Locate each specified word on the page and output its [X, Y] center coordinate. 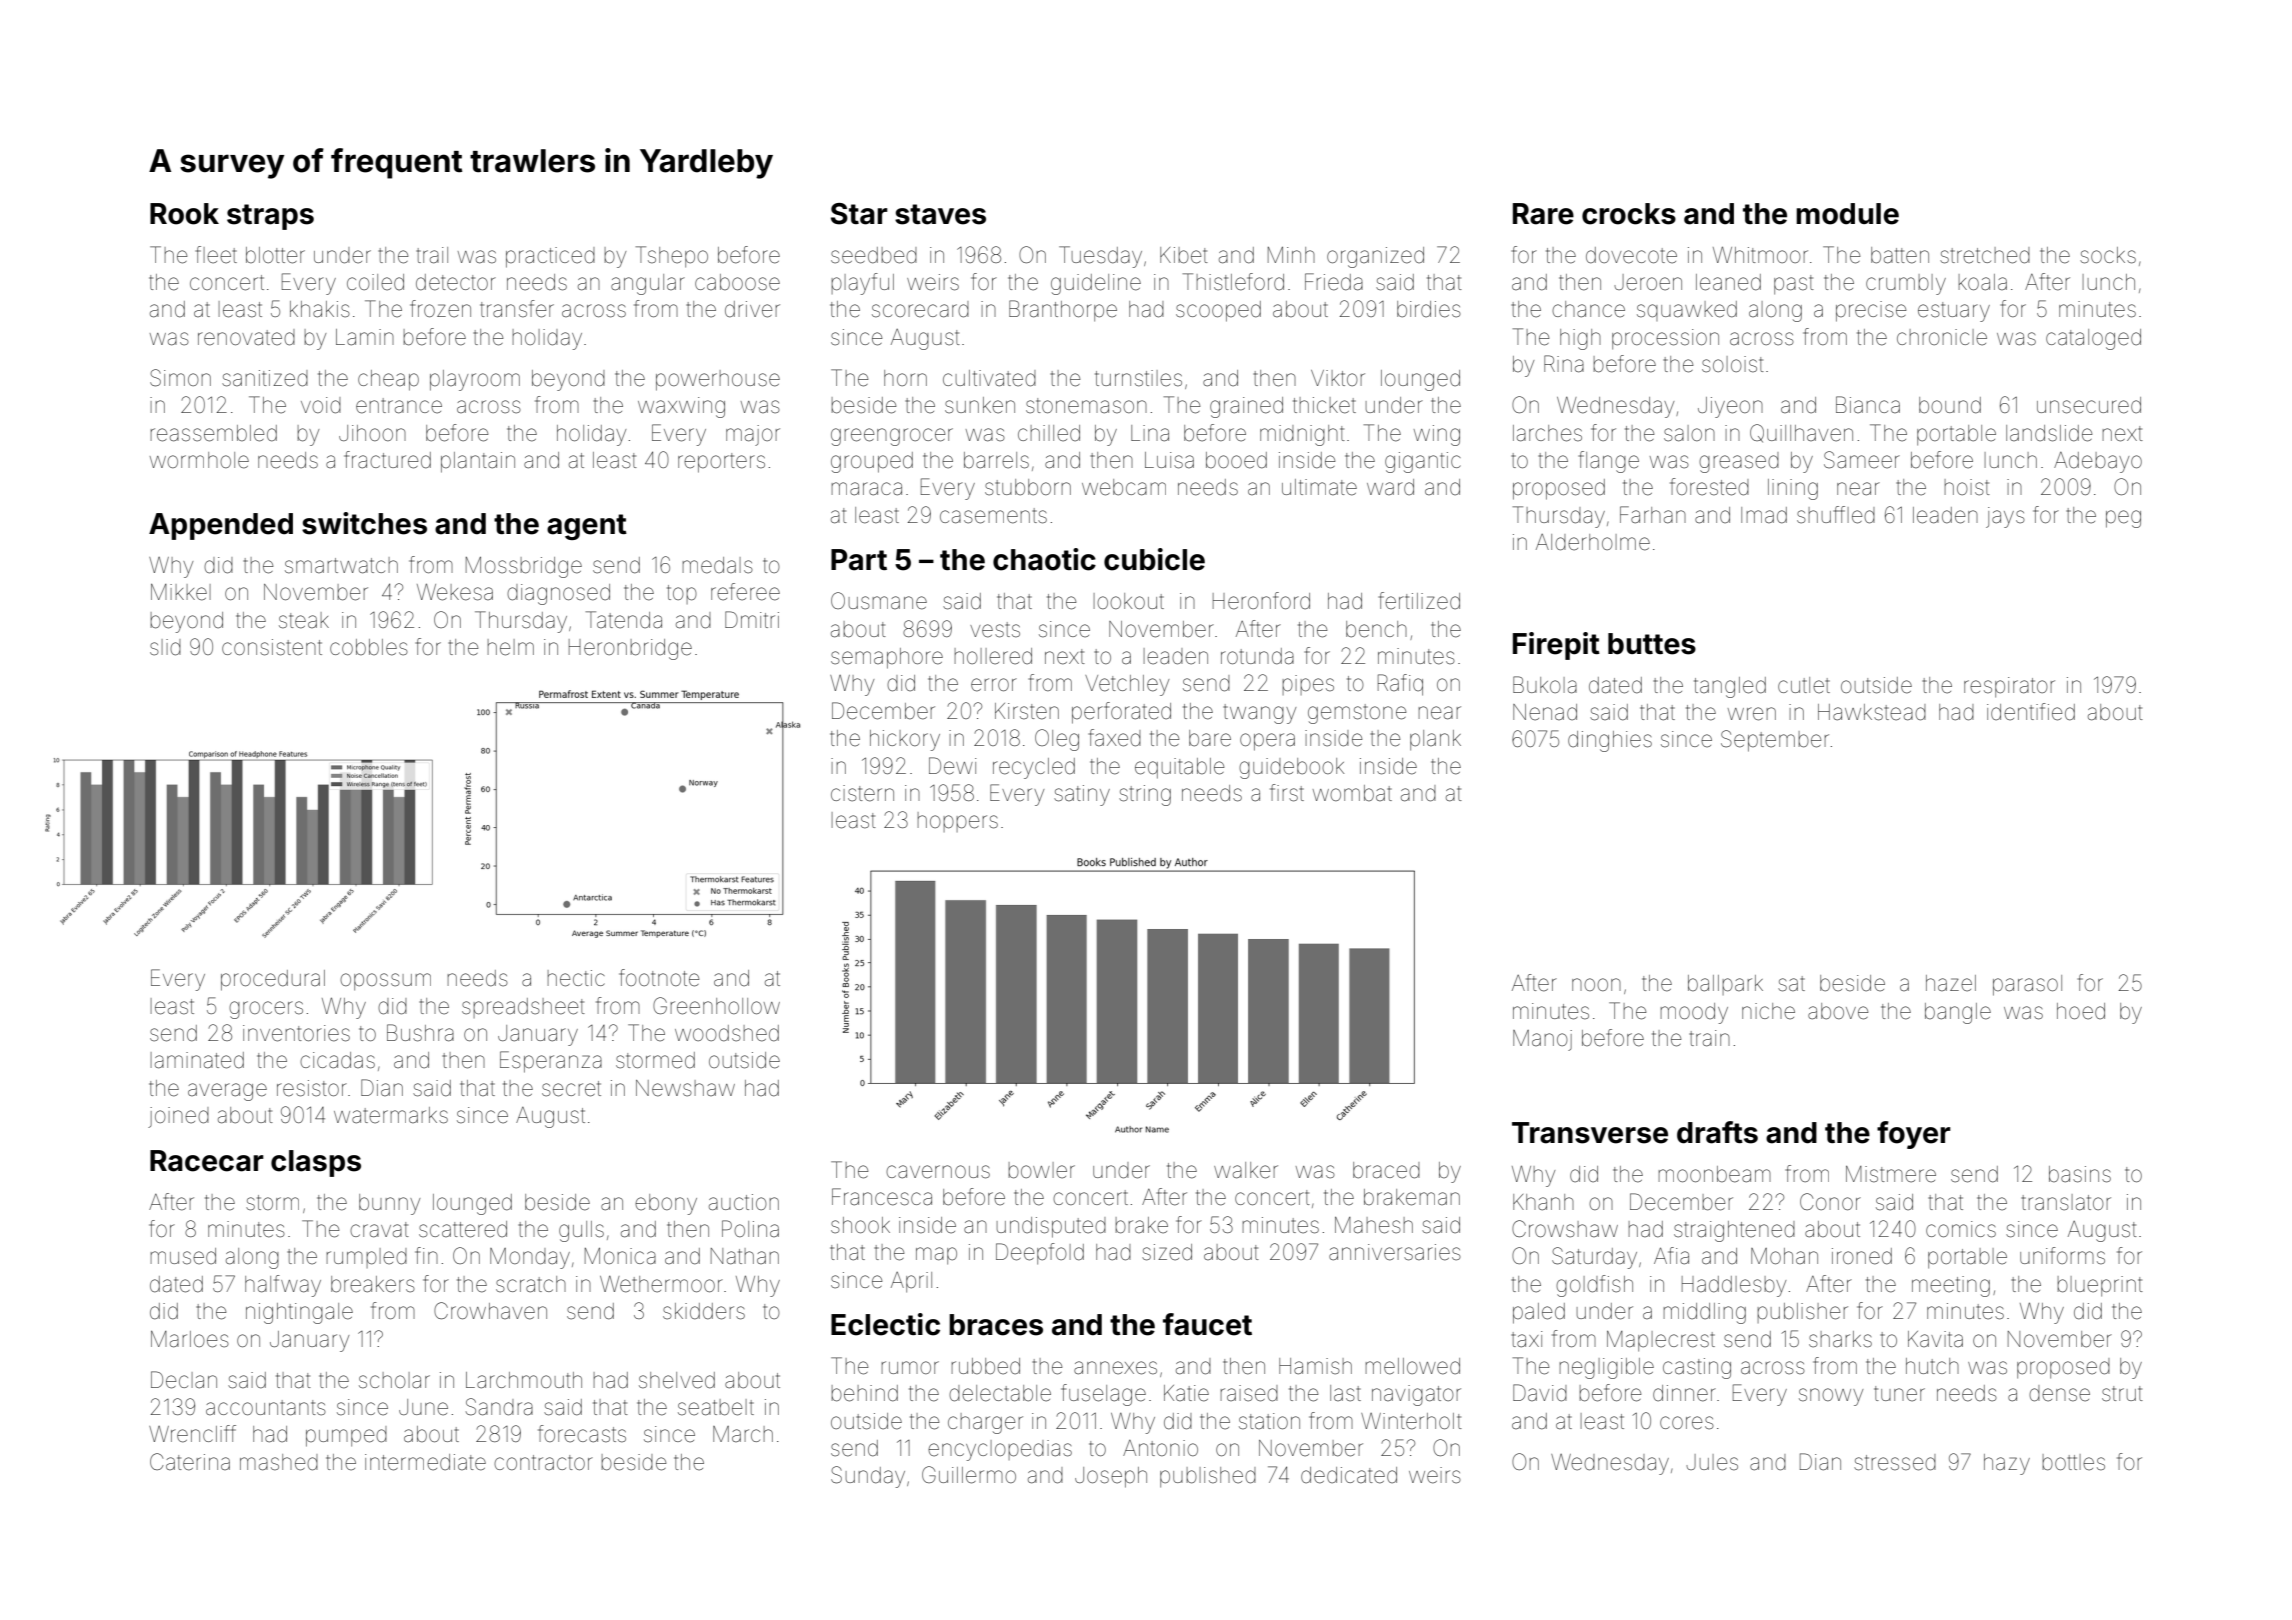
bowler [1042, 1170]
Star [859, 214]
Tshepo [672, 256]
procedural [273, 980]
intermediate [425, 1462]
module [1847, 214]
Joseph [1111, 1477]
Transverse [1590, 1133]
